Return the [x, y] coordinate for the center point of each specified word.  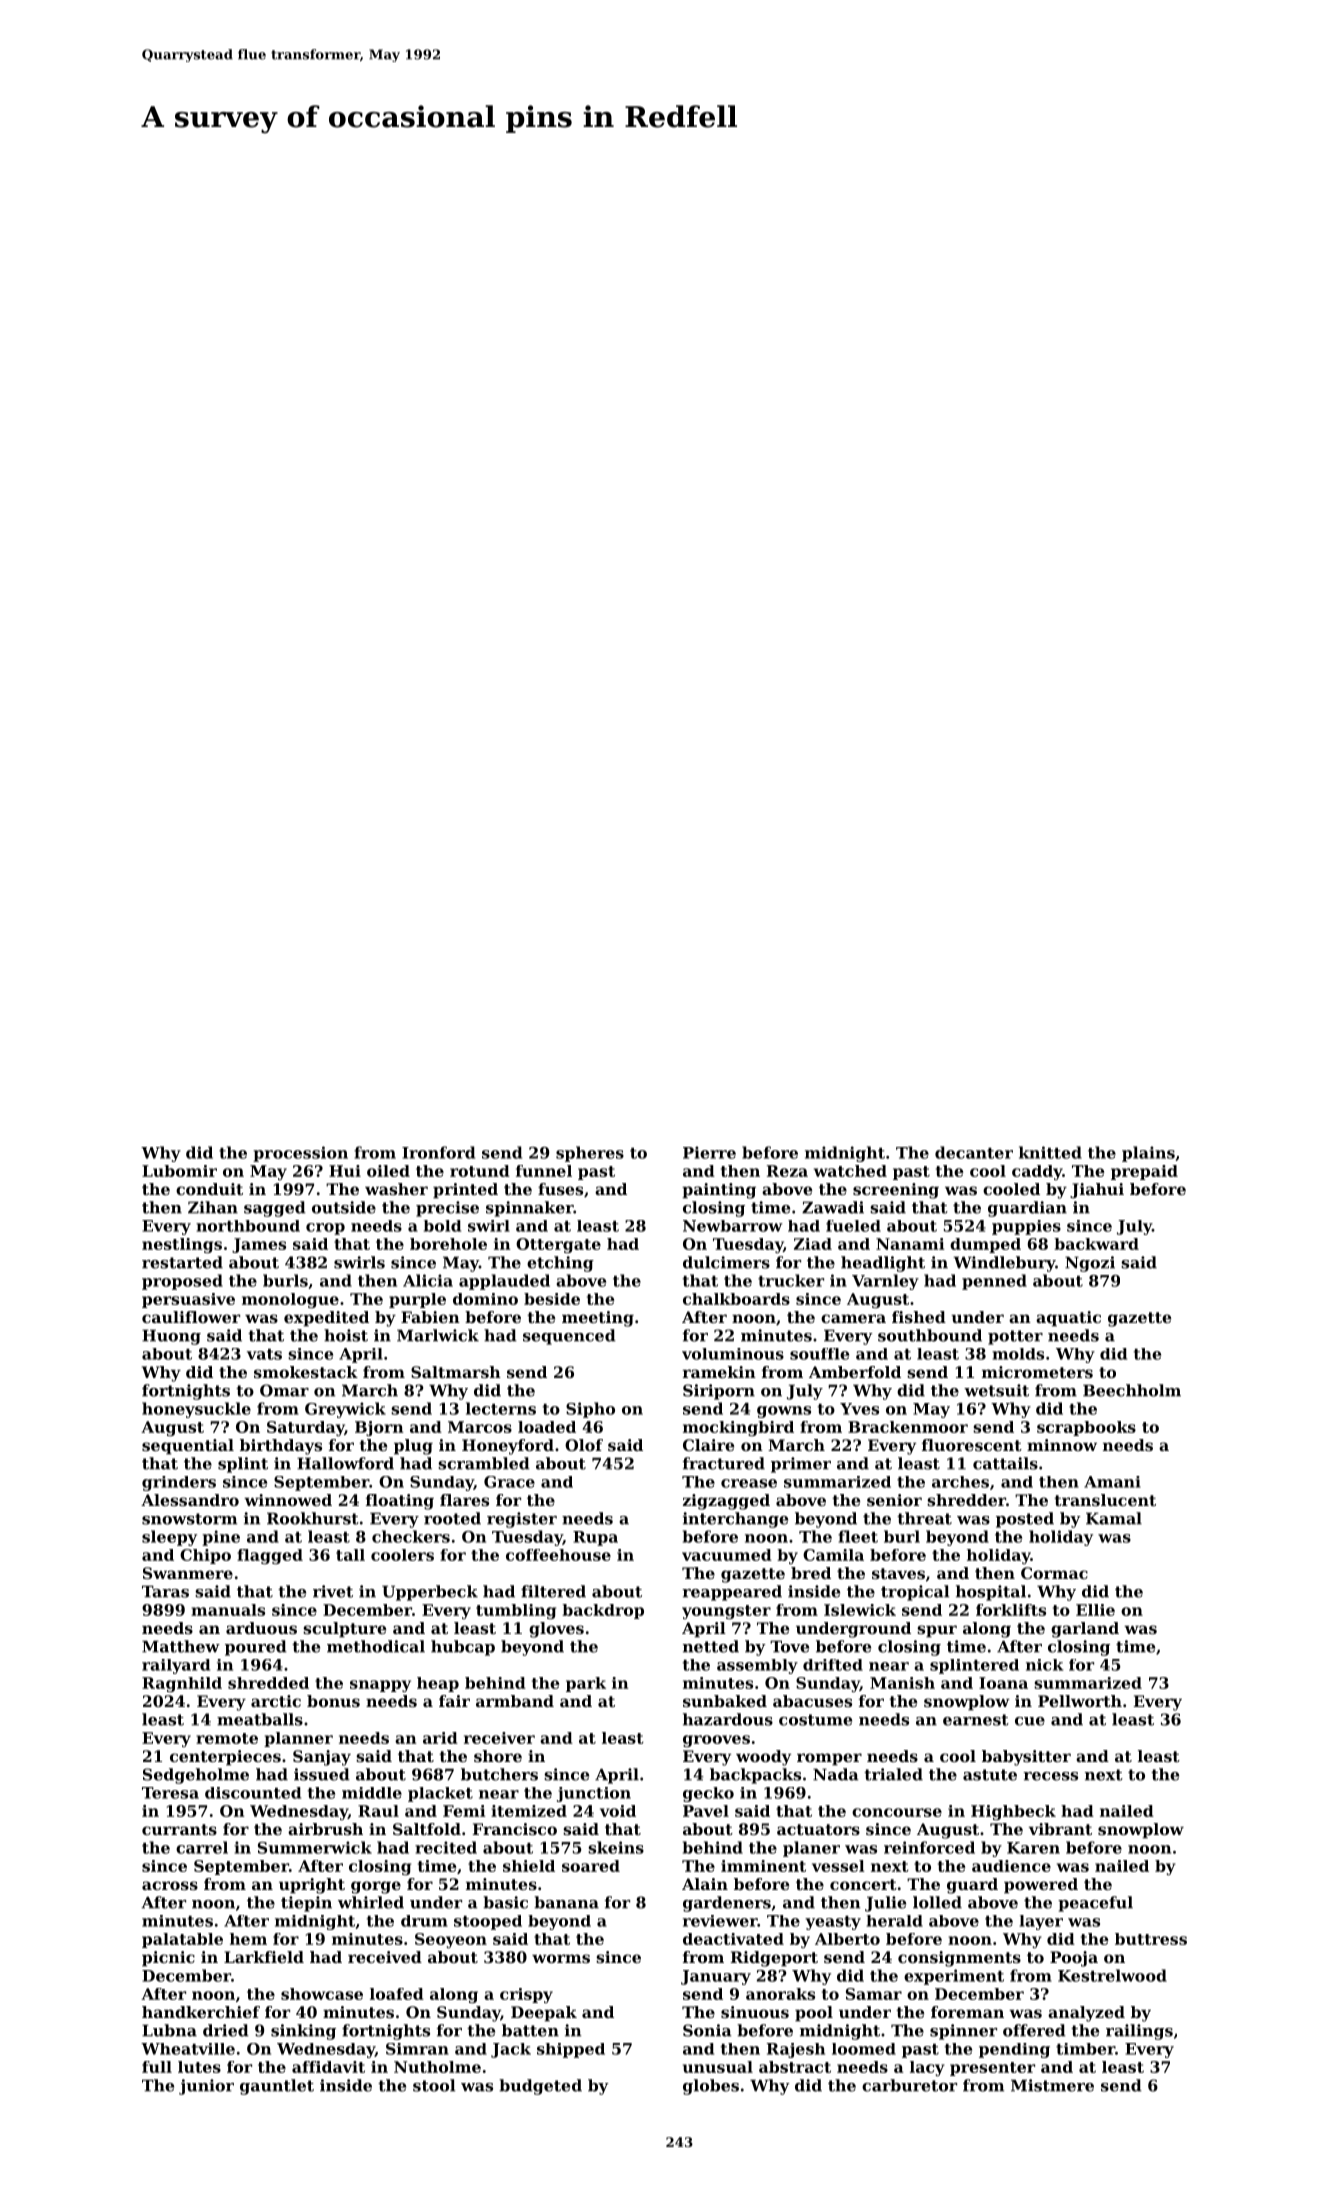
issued [322, 1774]
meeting [598, 1319]
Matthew [181, 1646]
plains [1148, 1154]
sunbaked [725, 1701]
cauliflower [191, 1317]
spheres [590, 1154]
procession [300, 1154]
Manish [902, 1683]
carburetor [909, 2085]
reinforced [929, 1847]
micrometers [1037, 1372]
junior [206, 2087]
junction [594, 1794]
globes [711, 2087]
